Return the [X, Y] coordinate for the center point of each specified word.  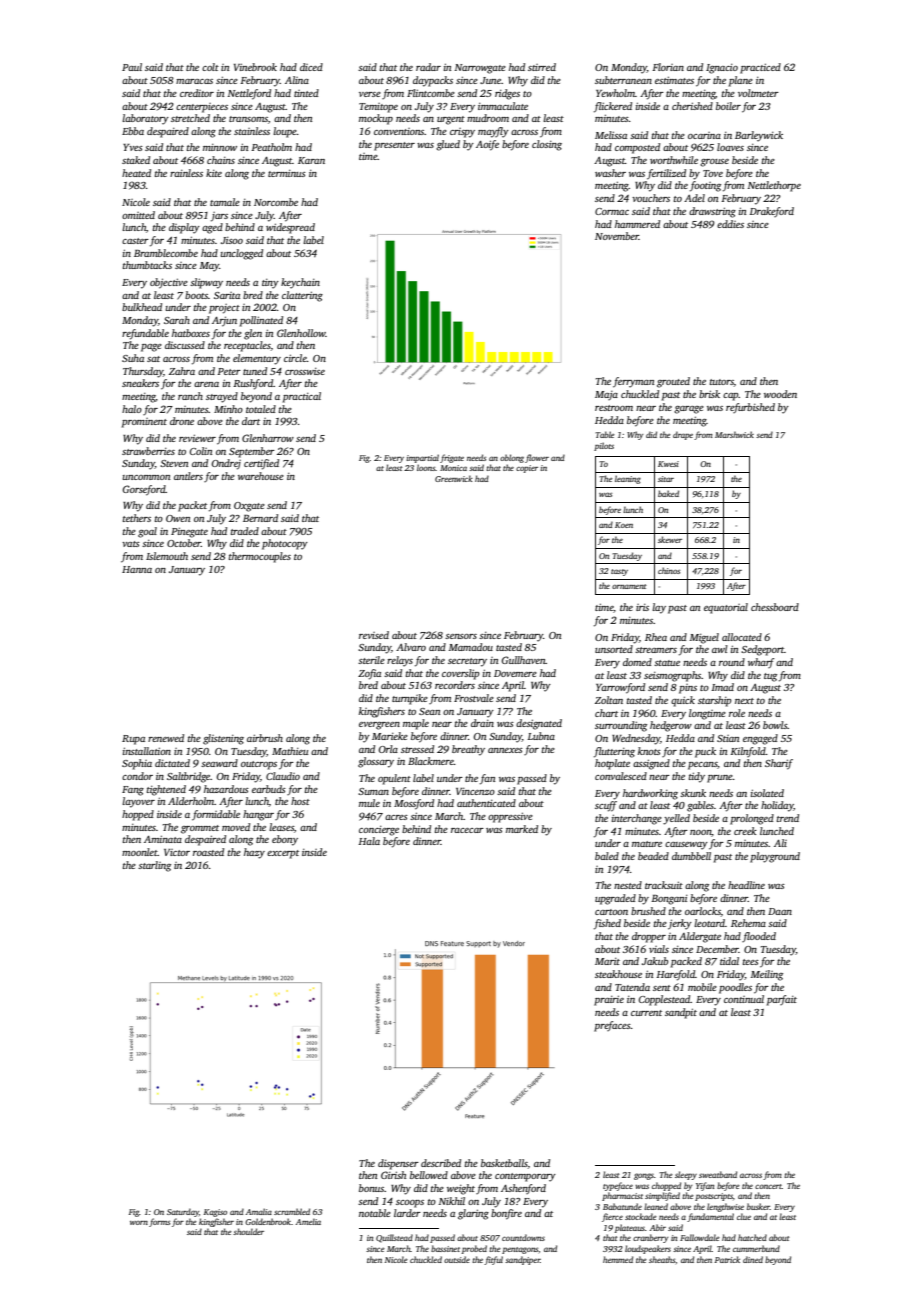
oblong [512, 458]
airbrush [265, 738]
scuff [606, 806]
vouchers [651, 198]
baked [668, 493]
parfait [782, 1000]
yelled [676, 819]
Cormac [612, 211]
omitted [138, 215]
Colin [201, 451]
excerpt [283, 854]
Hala [369, 841]
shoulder [248, 1231]
